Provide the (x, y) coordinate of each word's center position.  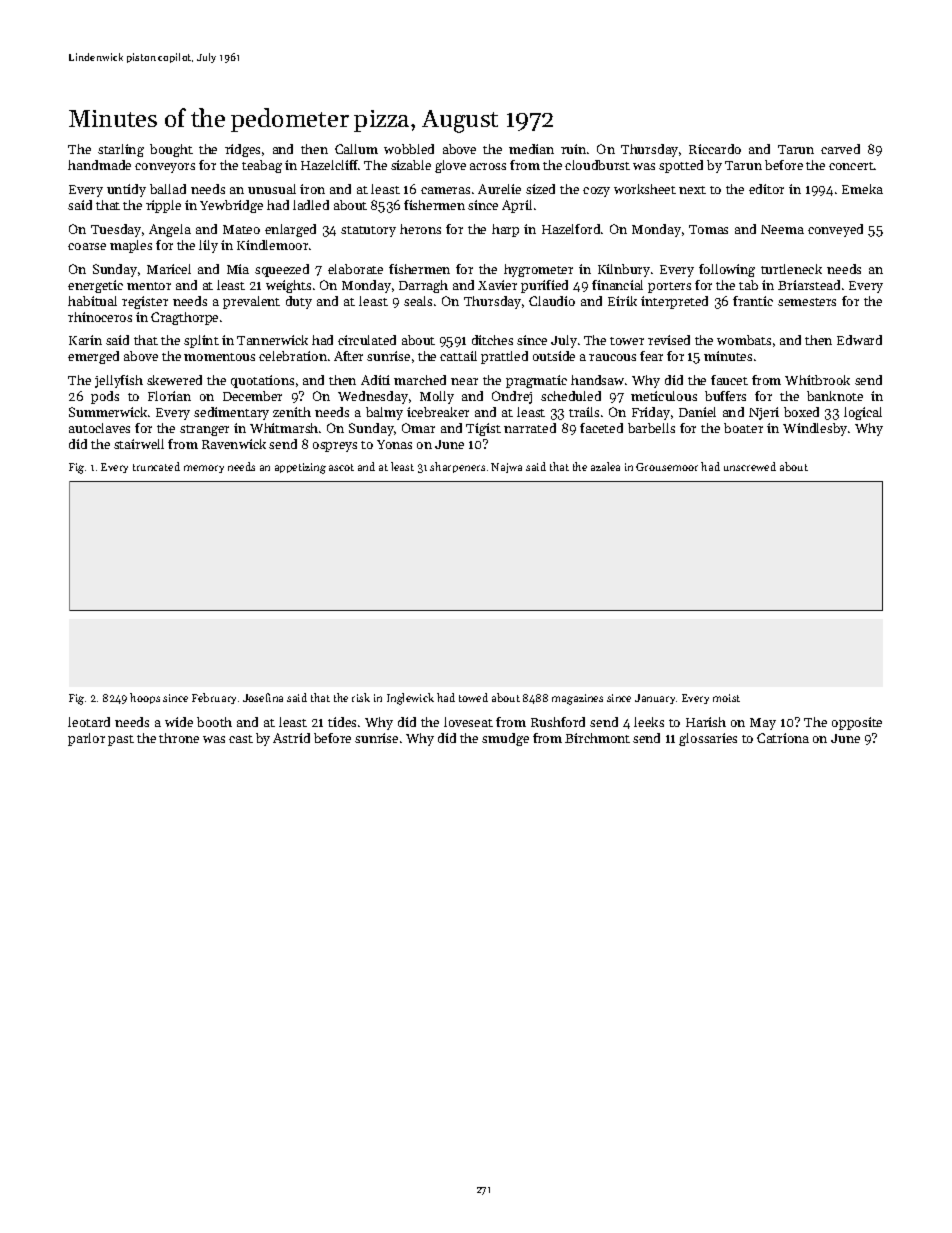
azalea (605, 466)
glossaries (708, 739)
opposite (857, 723)
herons (420, 229)
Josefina (263, 697)
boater (743, 428)
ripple (163, 206)
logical (863, 413)
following (727, 270)
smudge (505, 739)
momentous (219, 357)
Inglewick (410, 699)
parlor (86, 739)
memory (204, 469)
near (464, 381)
